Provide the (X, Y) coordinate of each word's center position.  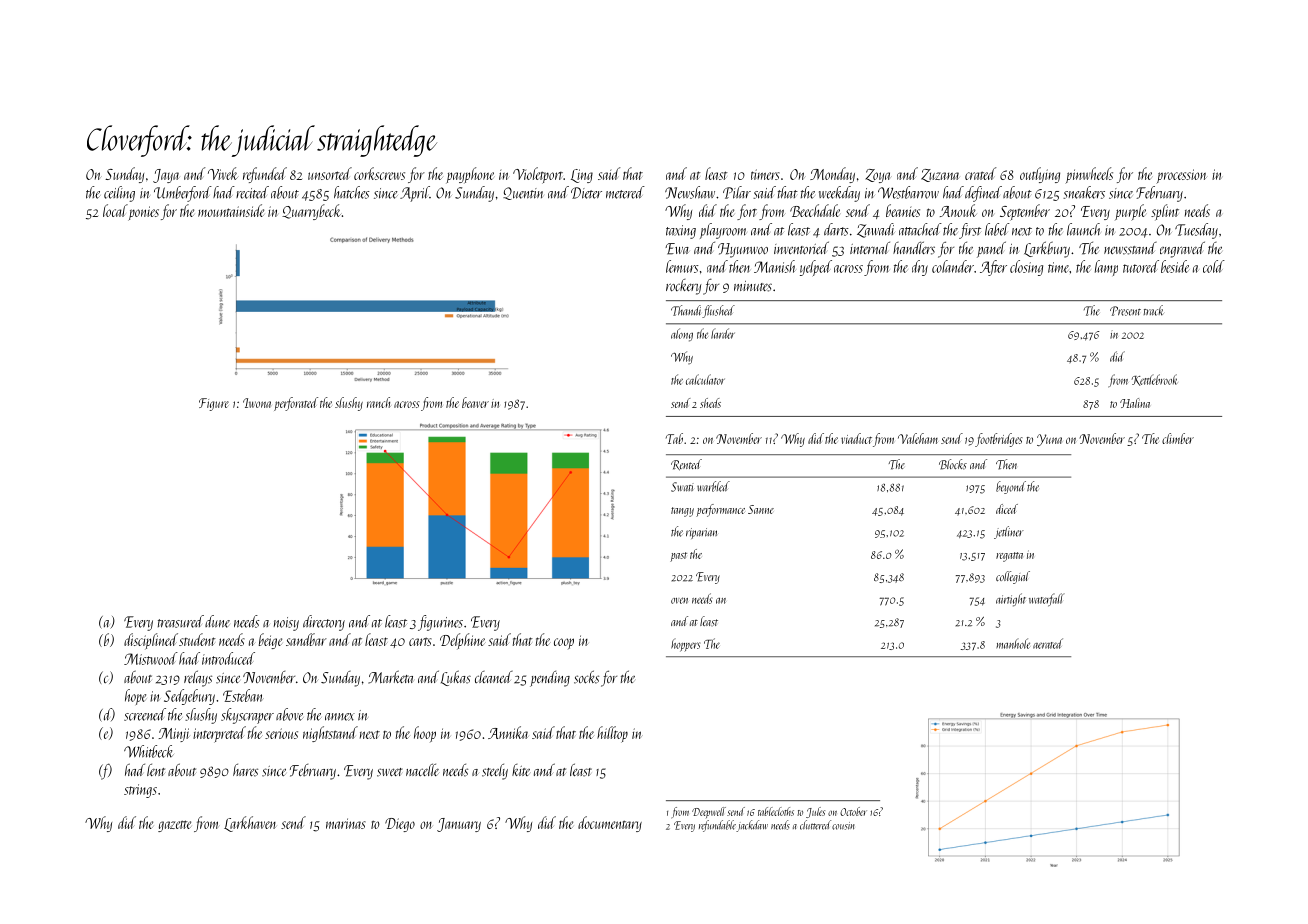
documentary (610, 824)
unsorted (330, 173)
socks (586, 677)
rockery (683, 287)
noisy (286, 624)
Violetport (538, 175)
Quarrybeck (311, 212)
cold (1214, 266)
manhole (1013, 643)
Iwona (257, 403)
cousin (843, 826)
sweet (390, 772)
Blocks (953, 464)
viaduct (856, 438)
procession (1181, 176)
